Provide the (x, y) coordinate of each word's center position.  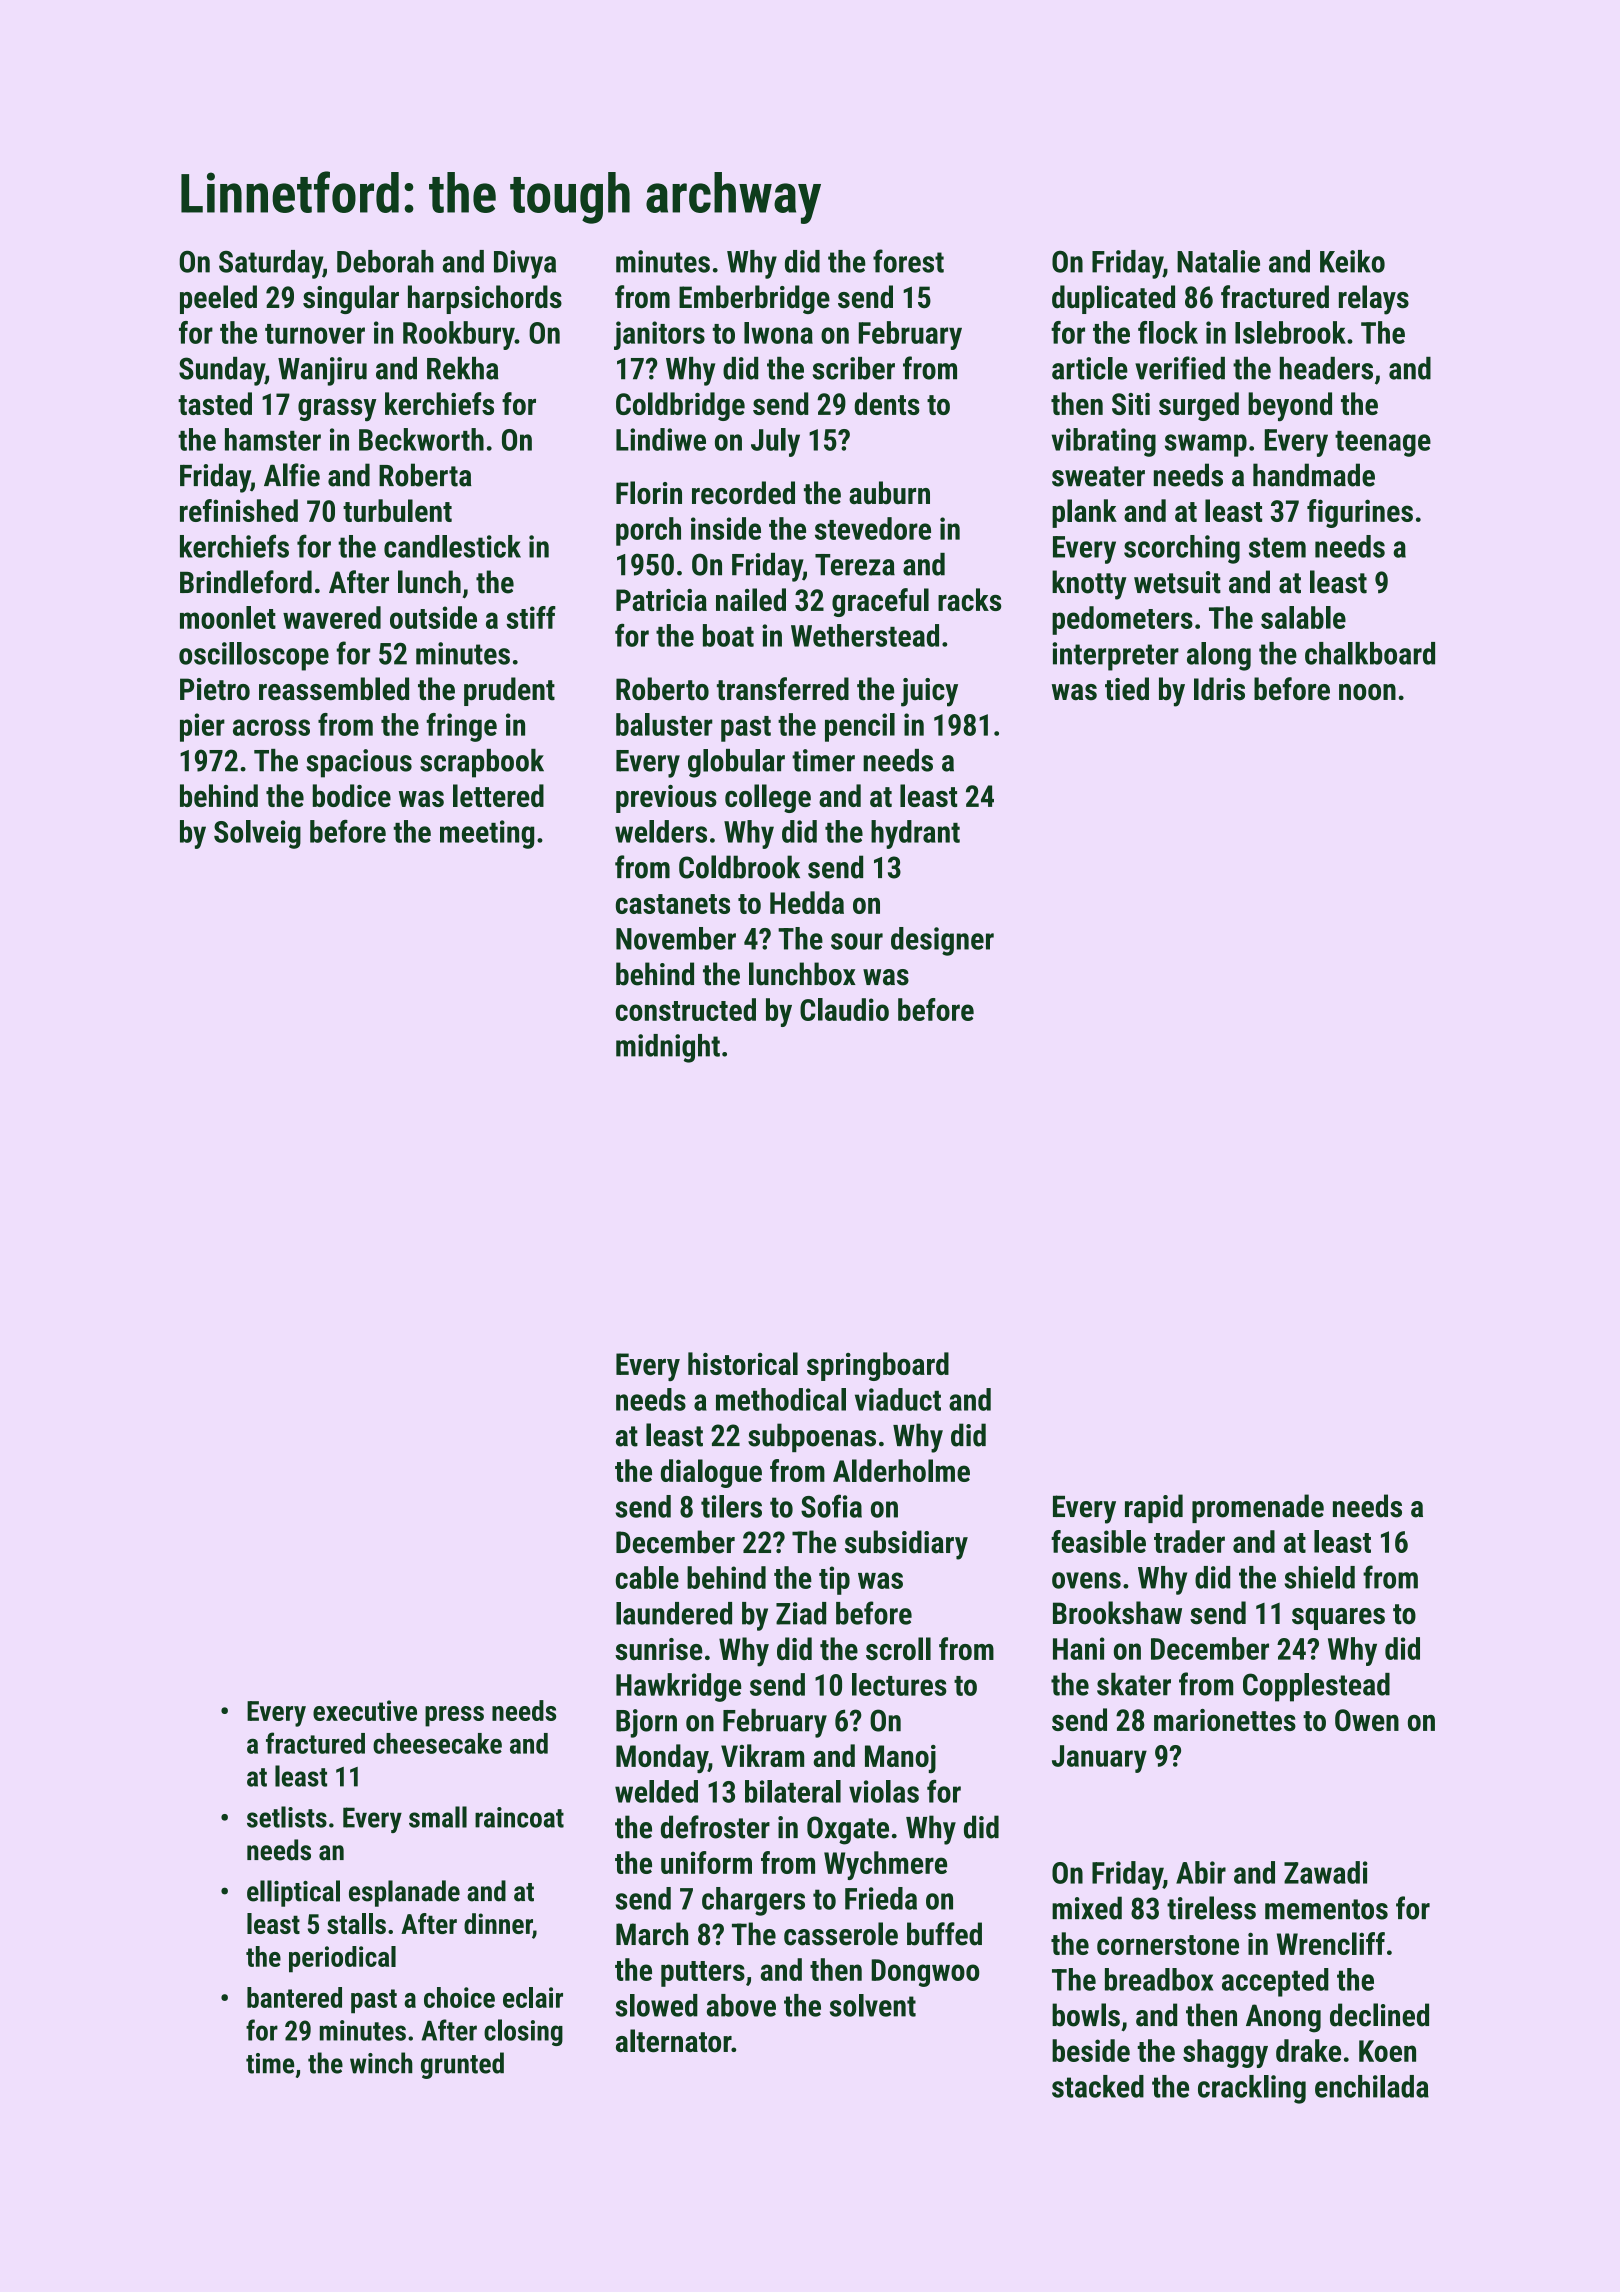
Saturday (271, 264)
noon (1367, 692)
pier (202, 727)
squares (1338, 1619)
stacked (1098, 2086)
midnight (668, 1048)
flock (1168, 332)
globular (736, 763)
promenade (1258, 1508)
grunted (462, 2065)
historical (743, 1363)
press (454, 1716)
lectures (899, 1684)
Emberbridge (754, 299)
